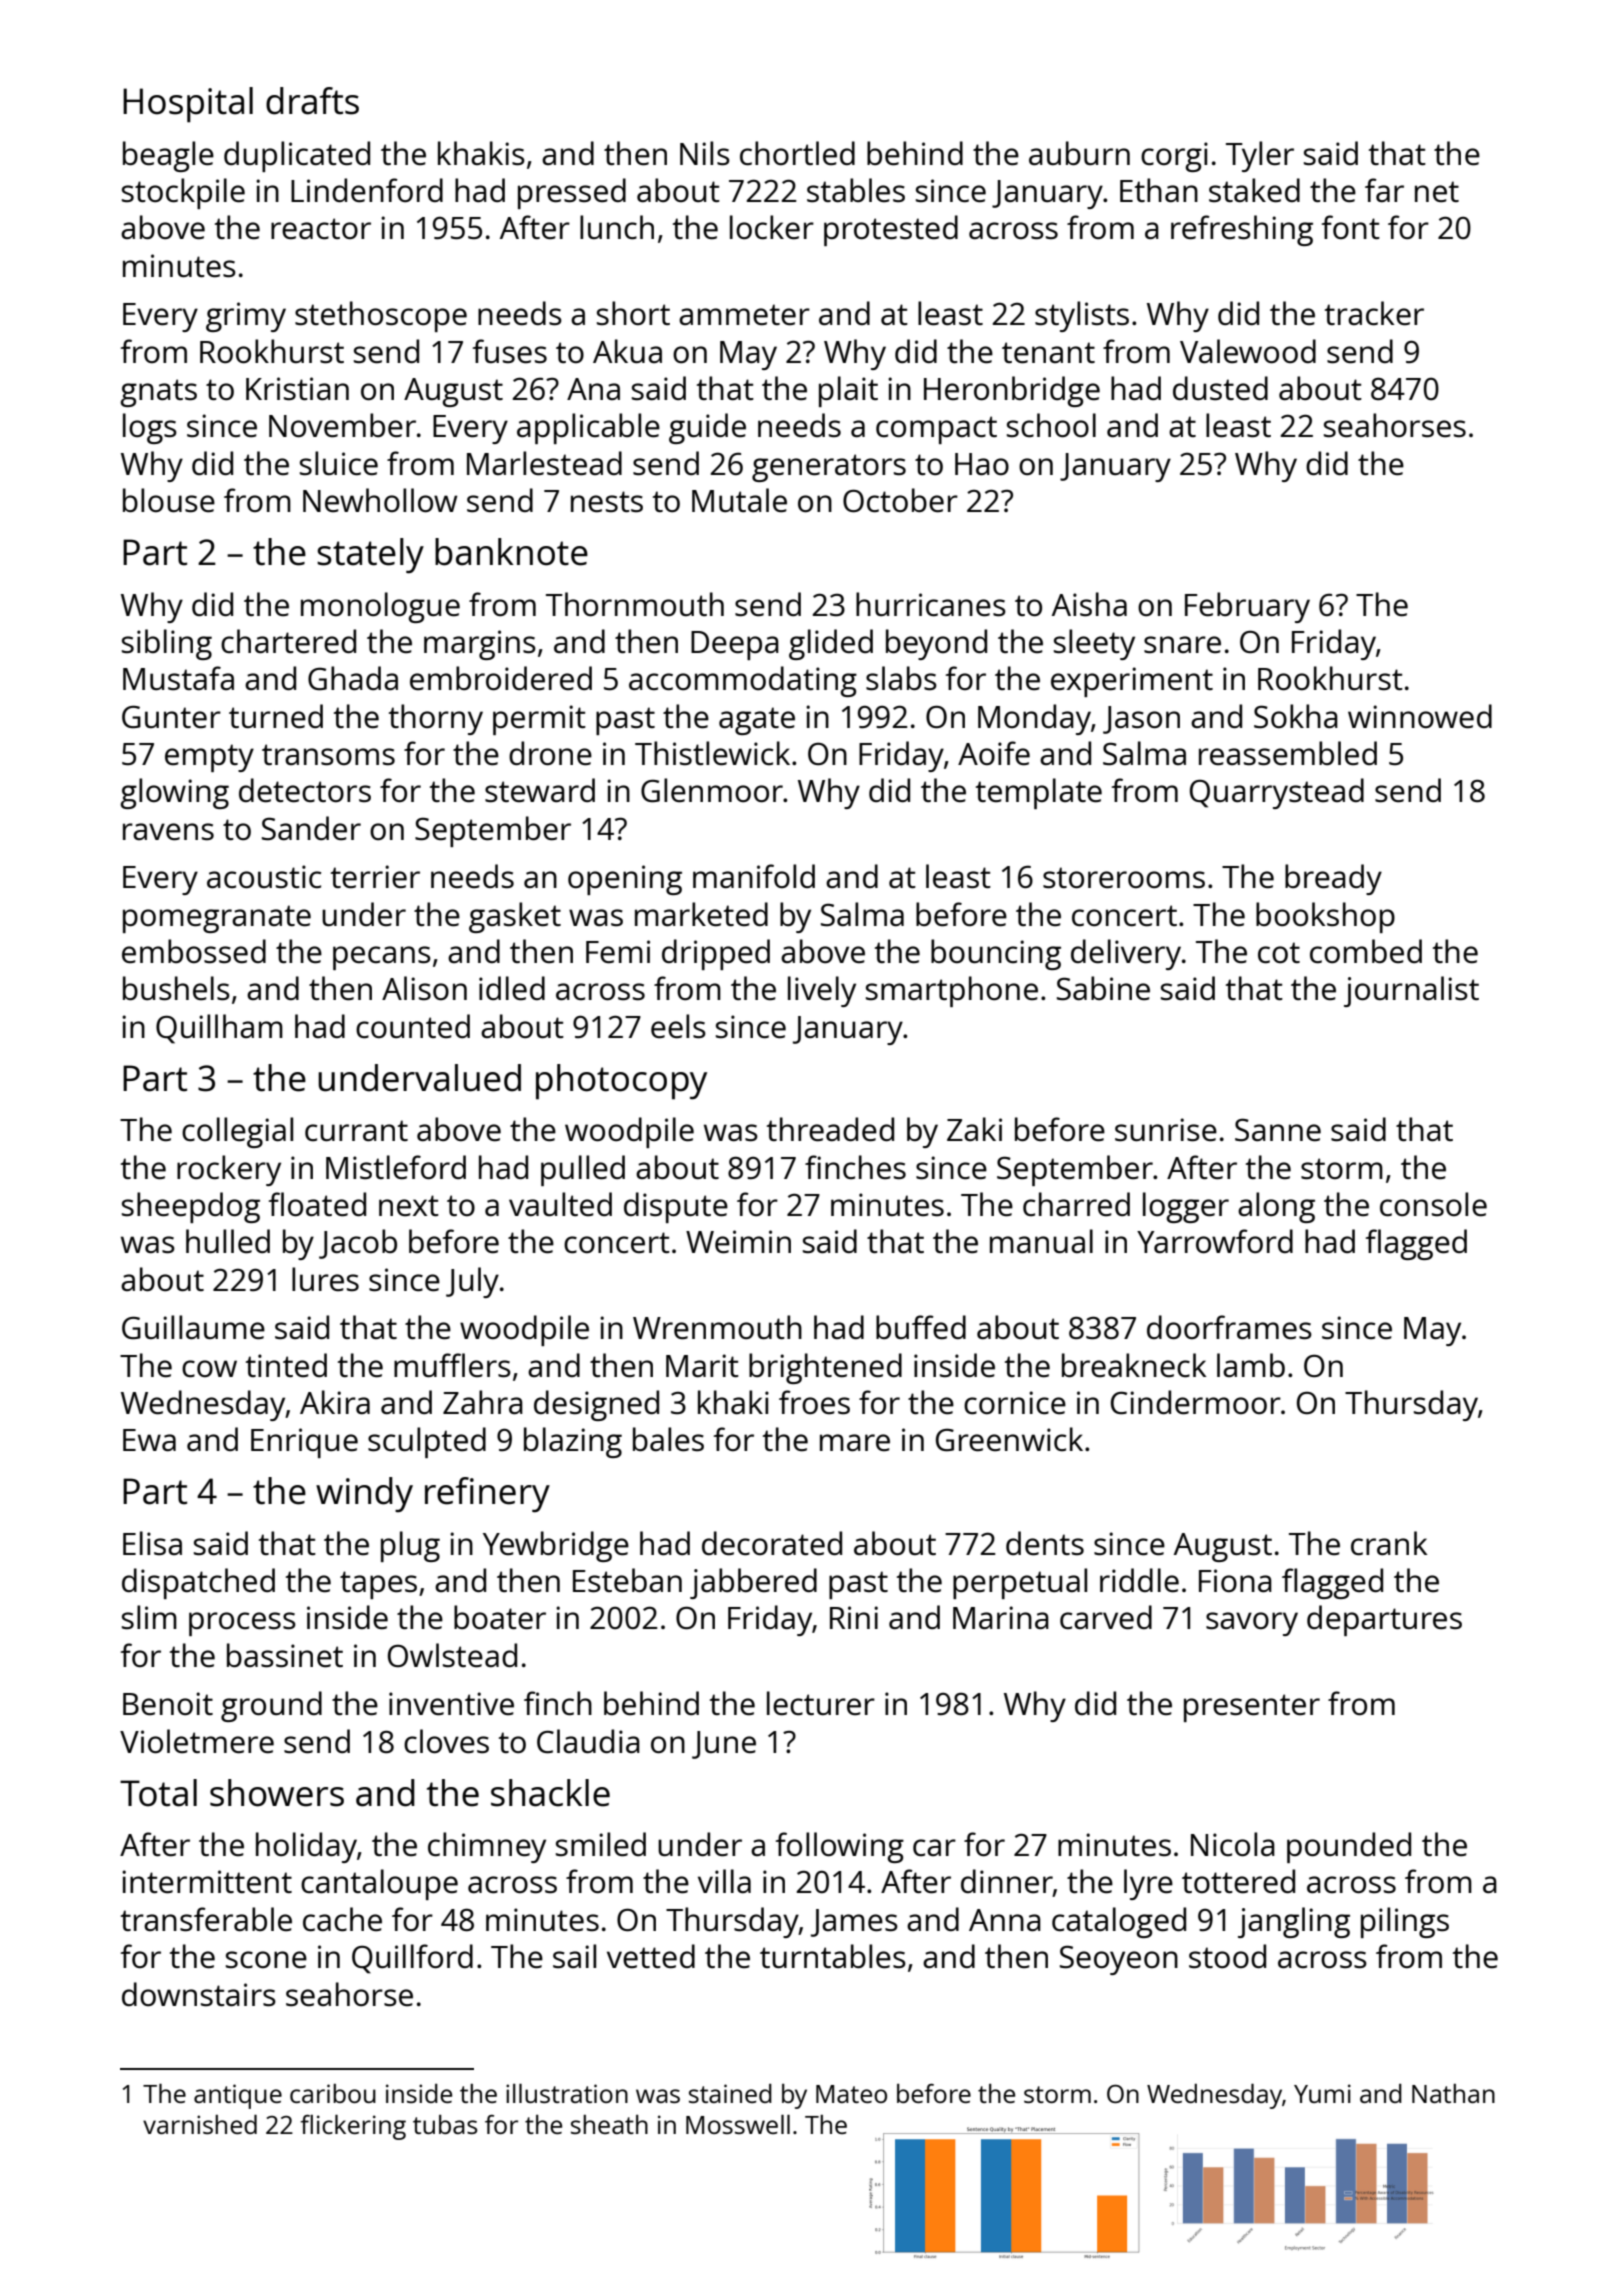 The width and height of the image is (1620, 2292). Describe the element at coordinates (1182, 645) in the image. I see `snare` at that location.
